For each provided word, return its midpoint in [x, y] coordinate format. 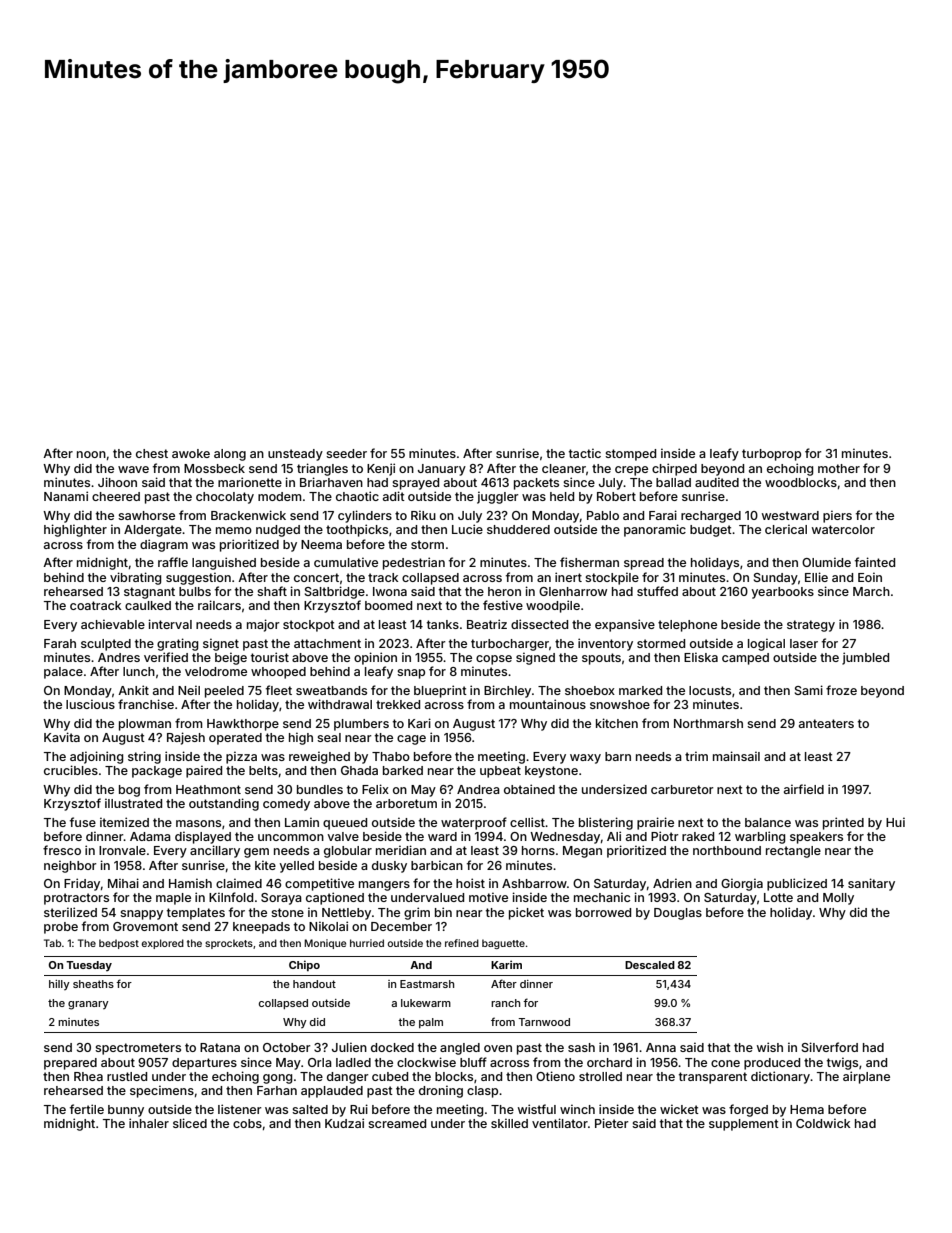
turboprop [771, 455]
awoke [191, 453]
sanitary [871, 884]
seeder [346, 453]
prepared [70, 1064]
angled [460, 1049]
